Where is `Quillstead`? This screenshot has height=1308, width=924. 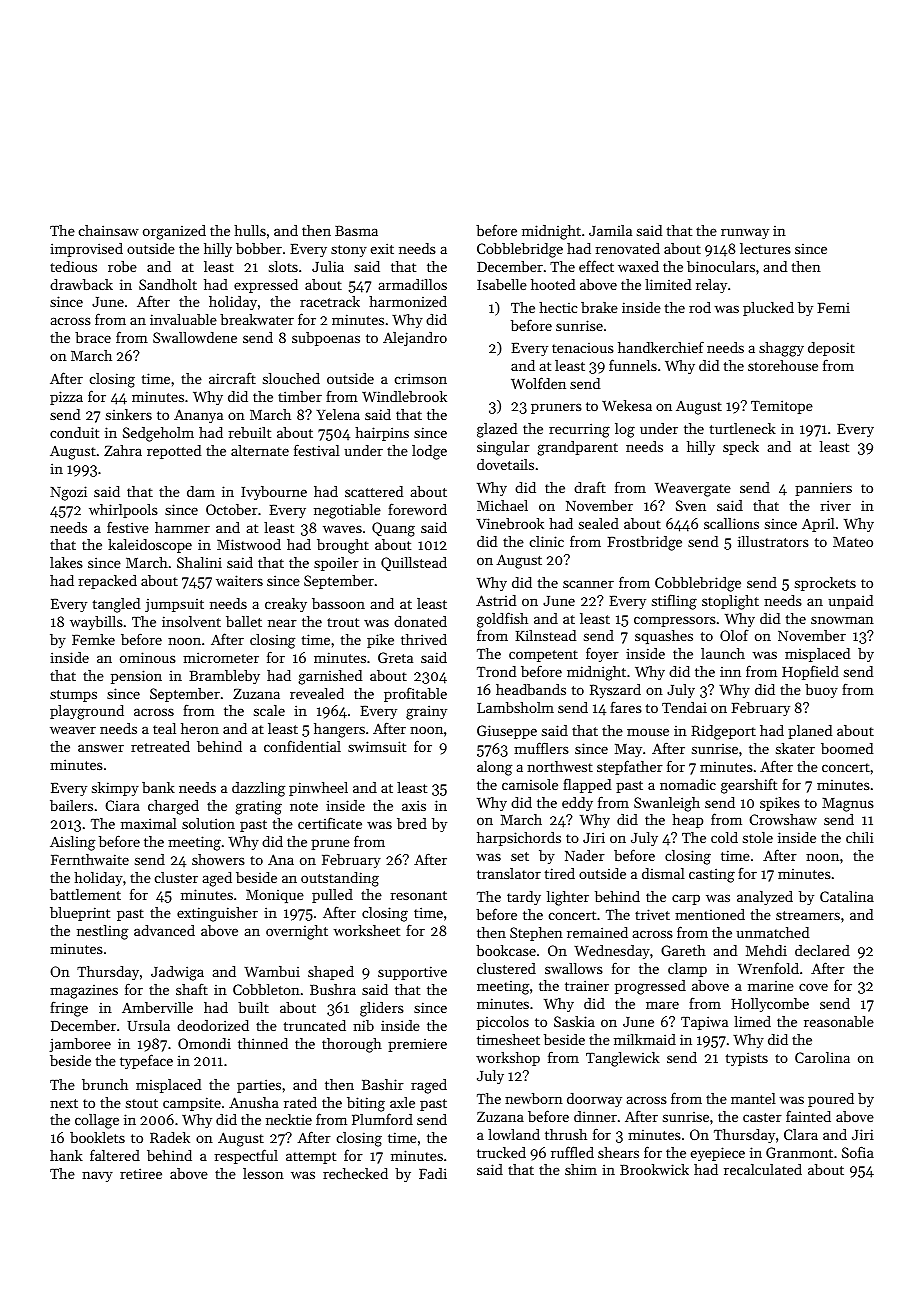
Quillstead is located at coordinates (414, 564).
